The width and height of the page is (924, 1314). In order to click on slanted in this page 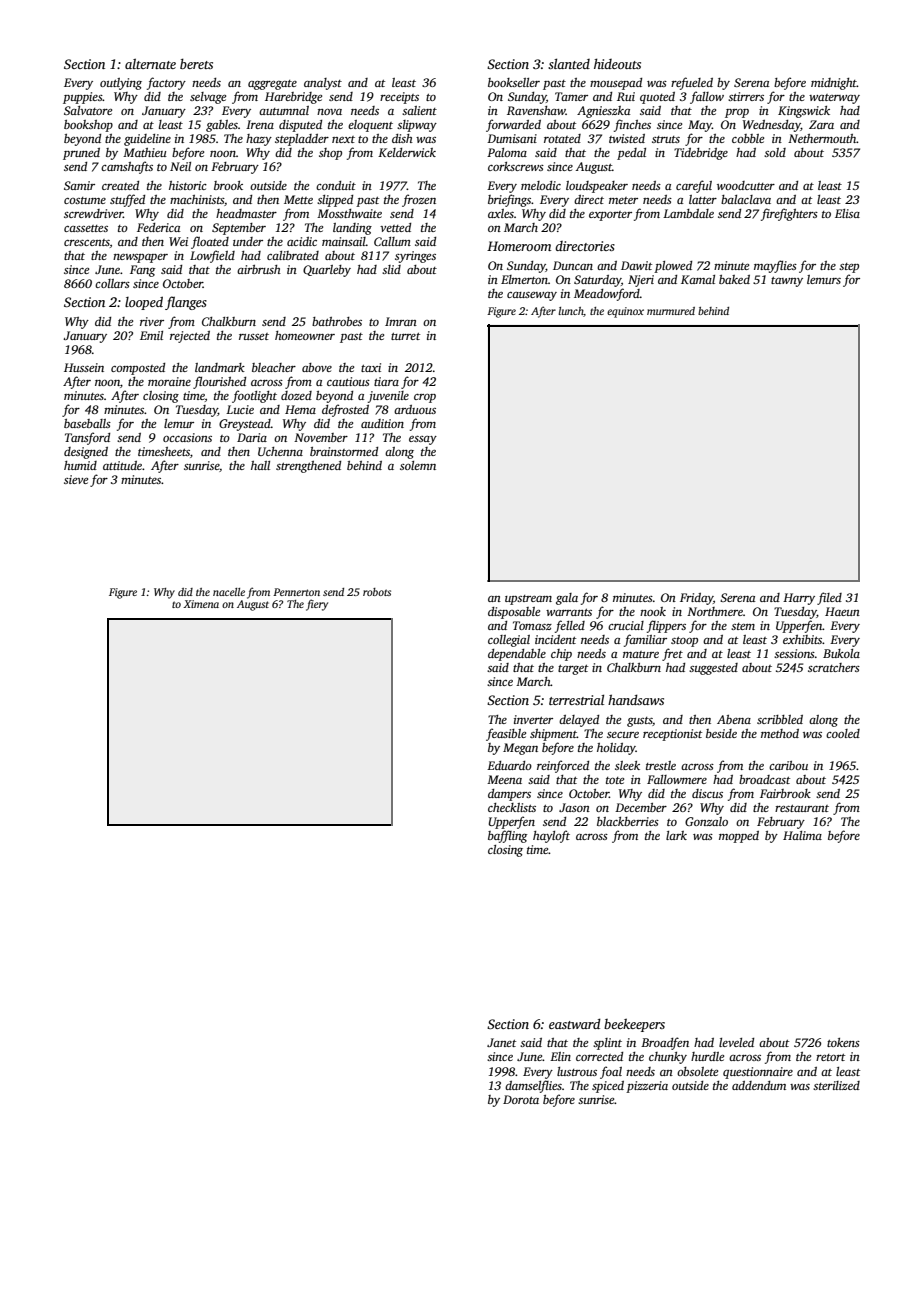, I will do `click(569, 63)`.
